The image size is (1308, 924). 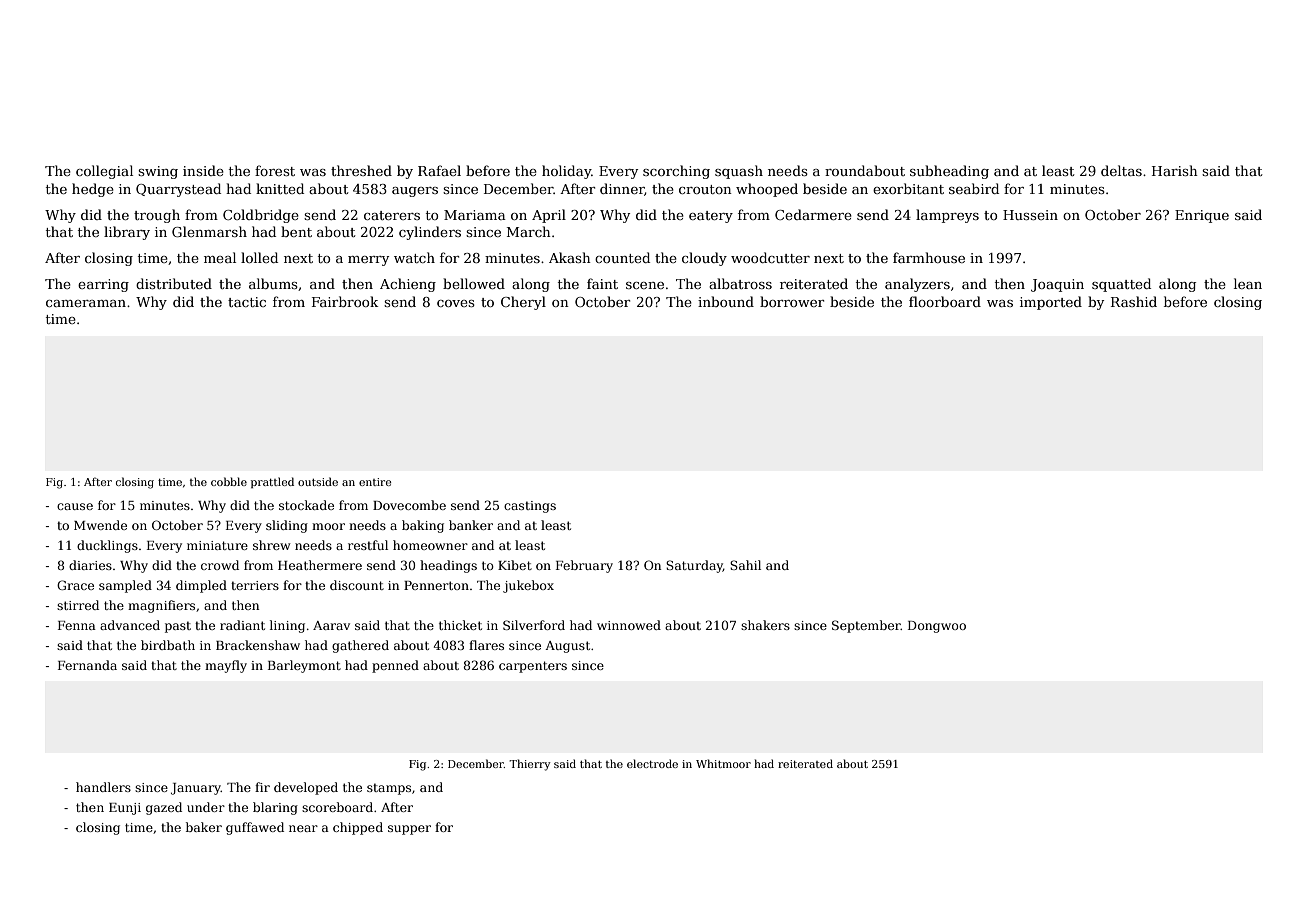 What do you see at coordinates (273, 283) in the screenshot?
I see `albums` at bounding box center [273, 283].
